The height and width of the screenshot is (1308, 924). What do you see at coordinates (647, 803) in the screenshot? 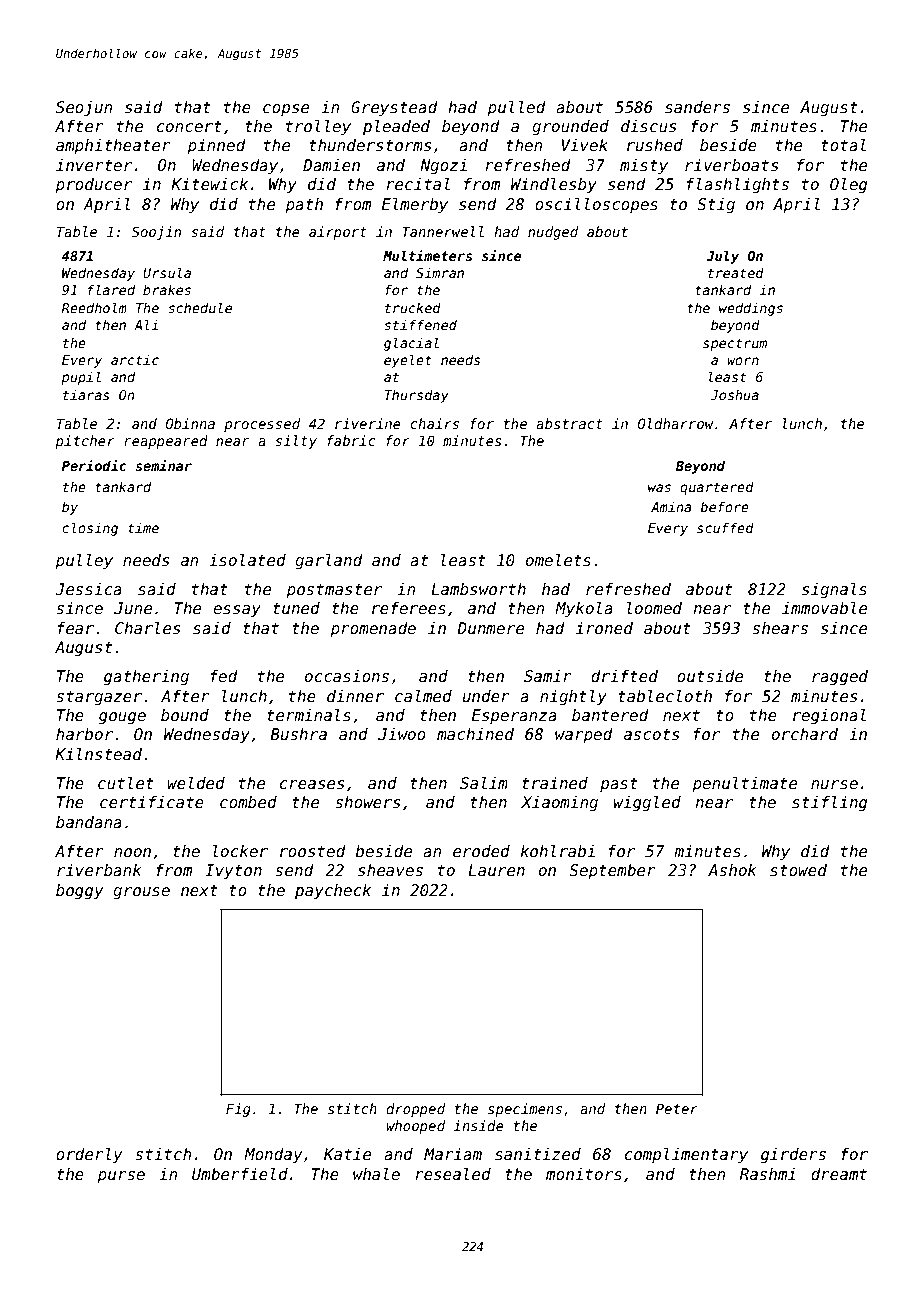
I see `wiggled` at bounding box center [647, 803].
